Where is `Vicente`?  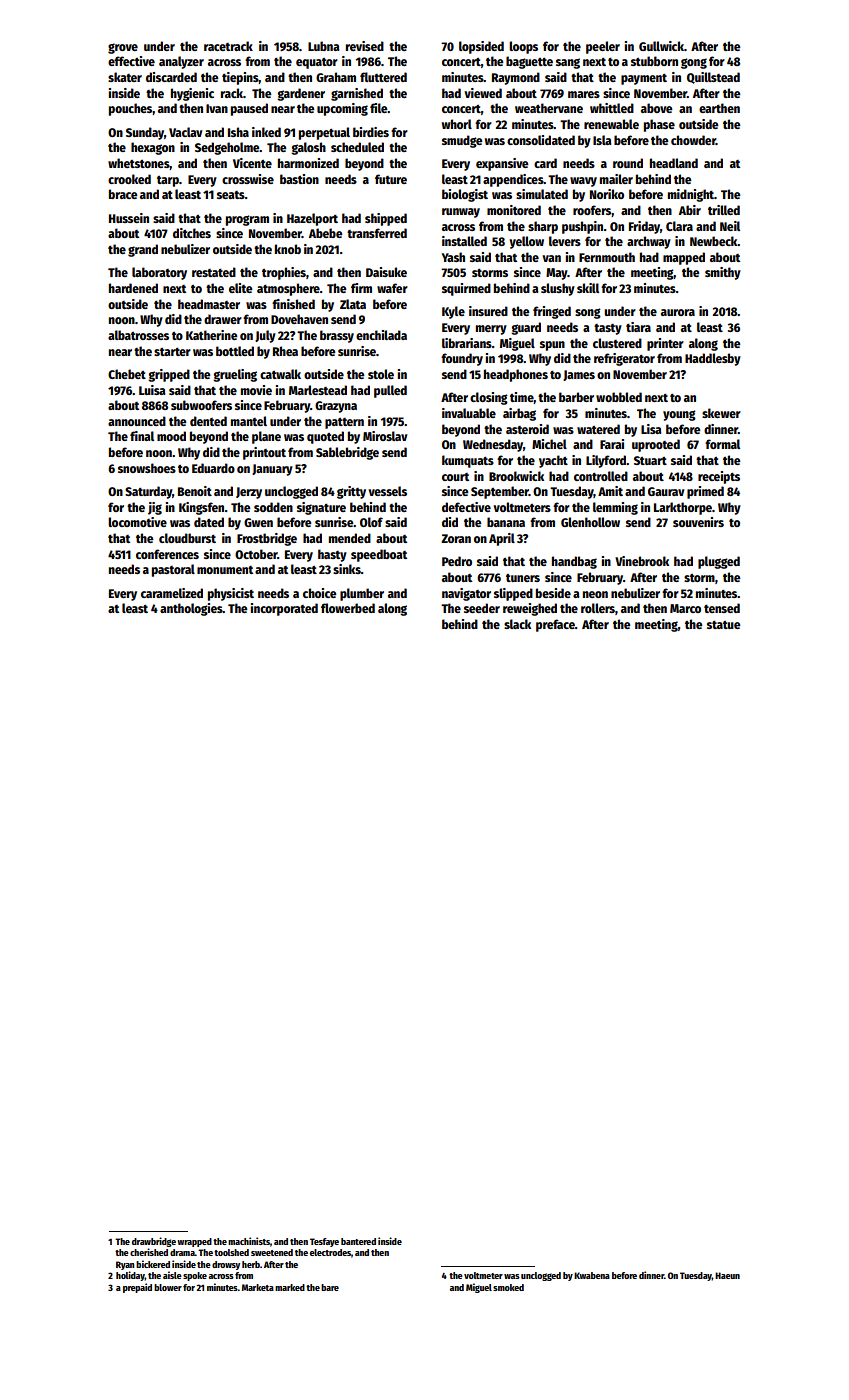 Vicente is located at coordinates (252, 163).
